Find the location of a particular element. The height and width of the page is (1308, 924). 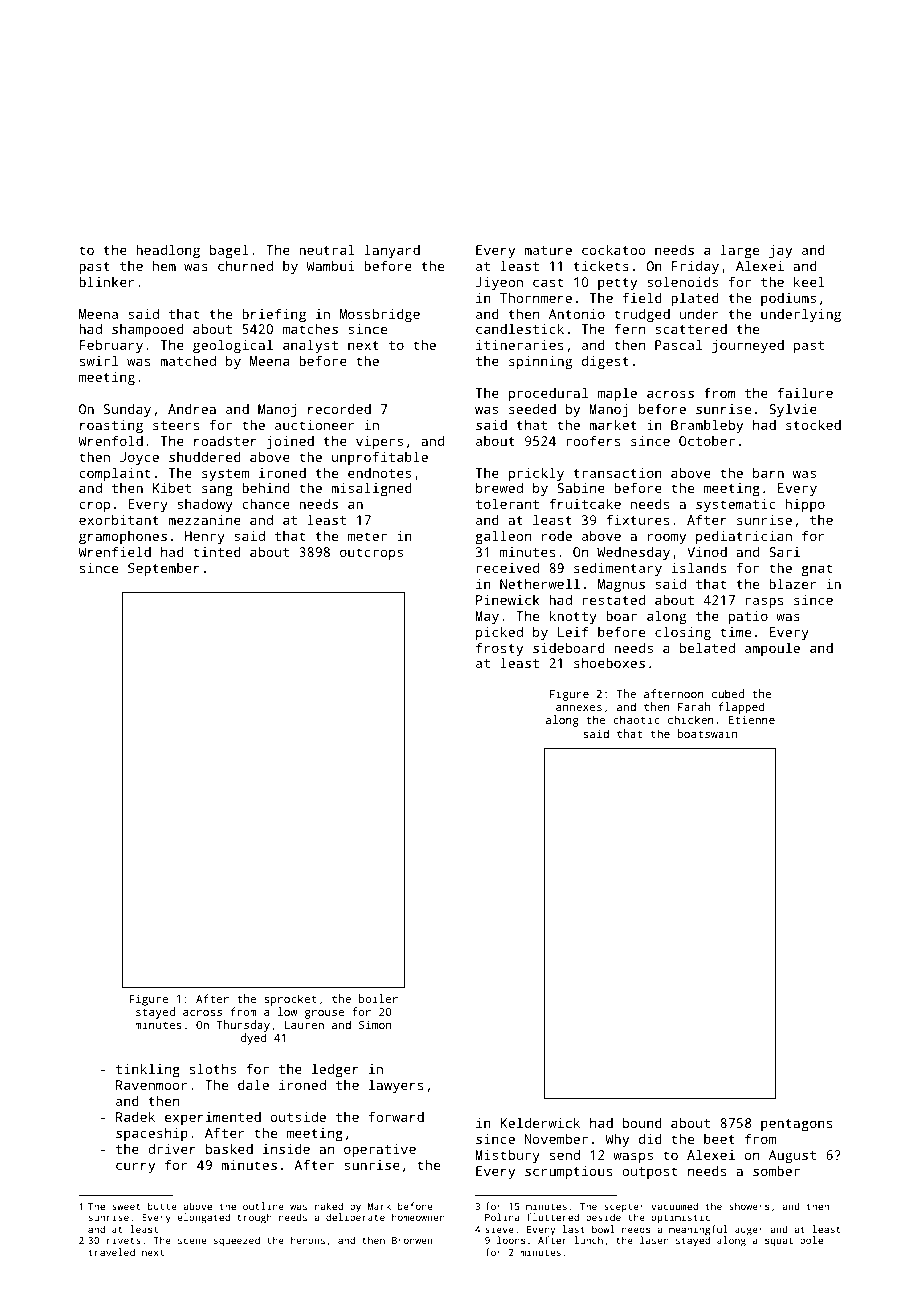

scene is located at coordinates (192, 1241).
